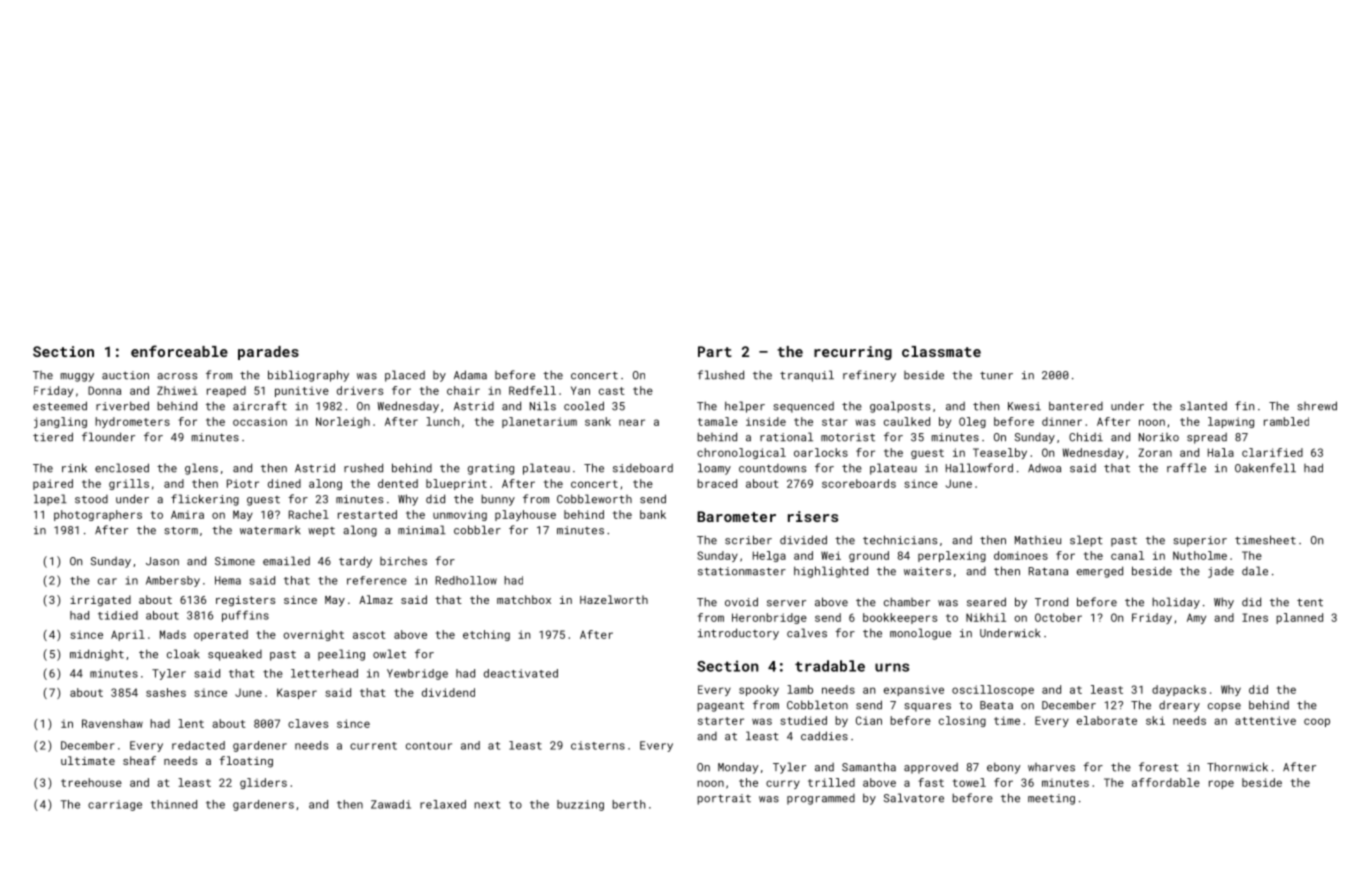  I want to click on Zoran, so click(1155, 452).
